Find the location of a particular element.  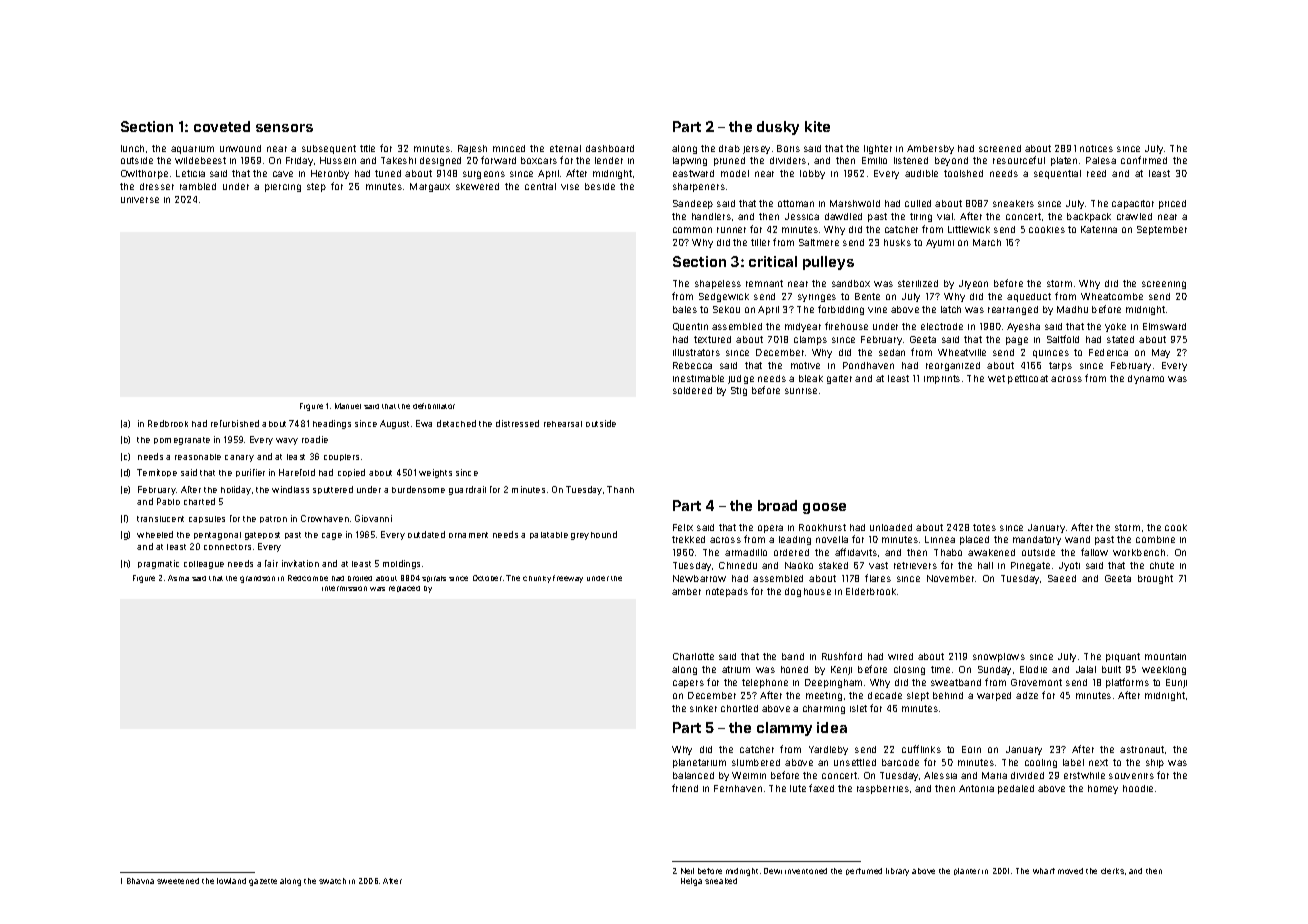

wheeled is located at coordinates (155, 534).
